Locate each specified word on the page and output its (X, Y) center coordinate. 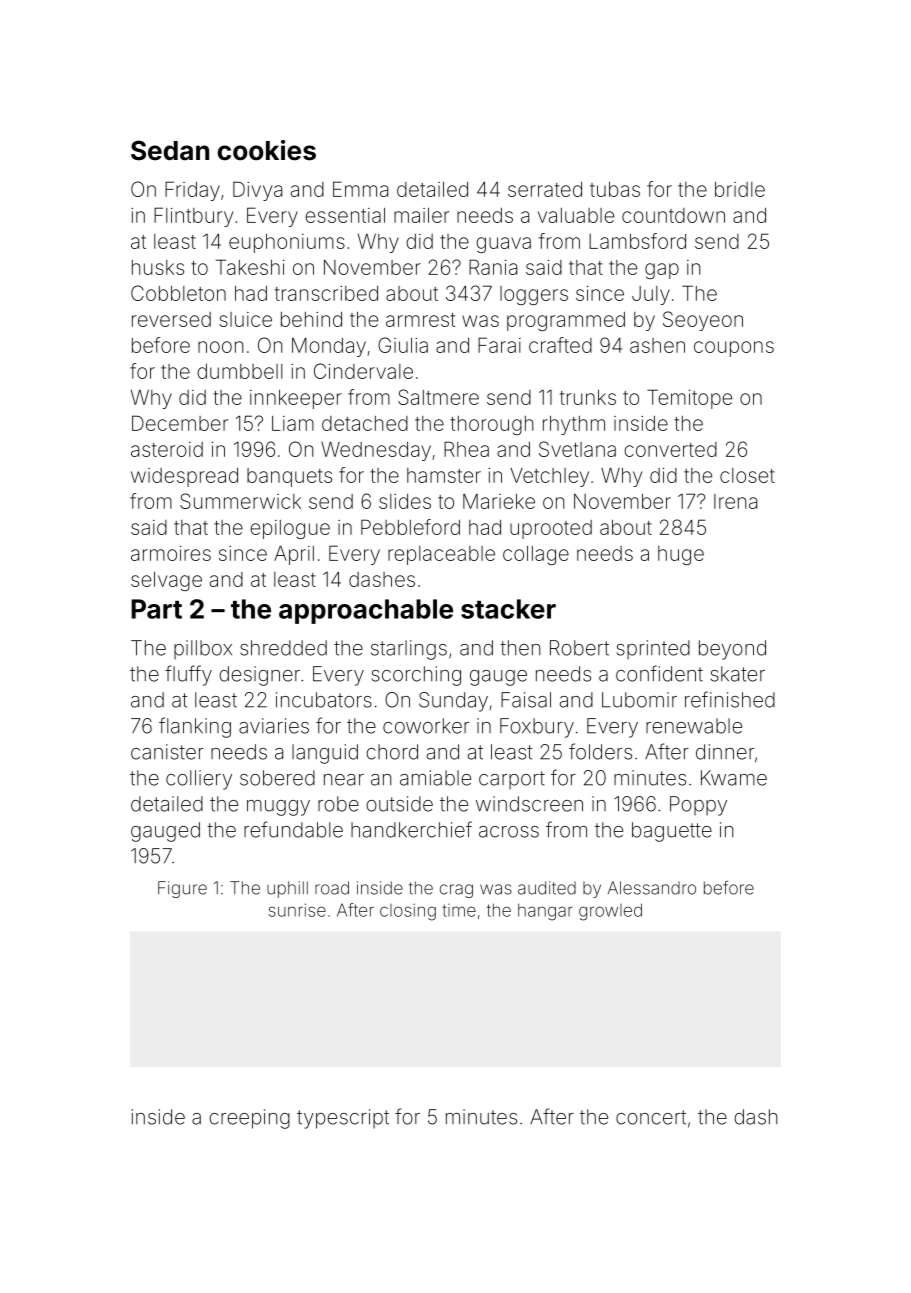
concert (651, 1117)
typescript (343, 1119)
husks (158, 267)
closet (747, 475)
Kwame (734, 778)
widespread (184, 477)
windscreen (529, 804)
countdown (673, 215)
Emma (360, 189)
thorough (491, 425)
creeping (249, 1119)
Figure (182, 889)
